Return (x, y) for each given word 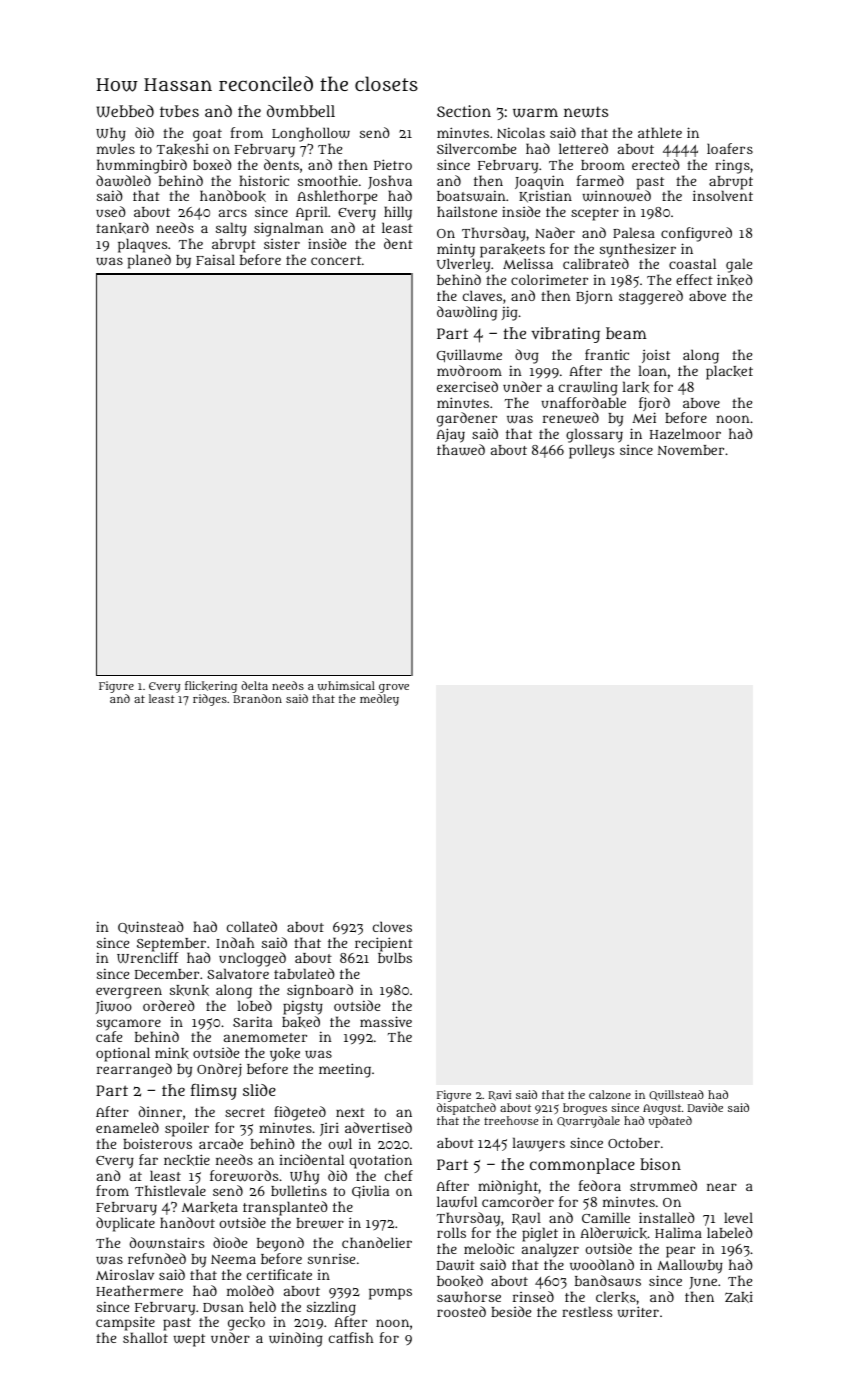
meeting (345, 1070)
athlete (660, 132)
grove (394, 688)
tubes (179, 111)
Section (464, 111)
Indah (235, 942)
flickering (211, 687)
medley (379, 700)
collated (252, 926)
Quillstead (676, 1095)
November (690, 450)
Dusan (223, 1307)
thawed (461, 450)
